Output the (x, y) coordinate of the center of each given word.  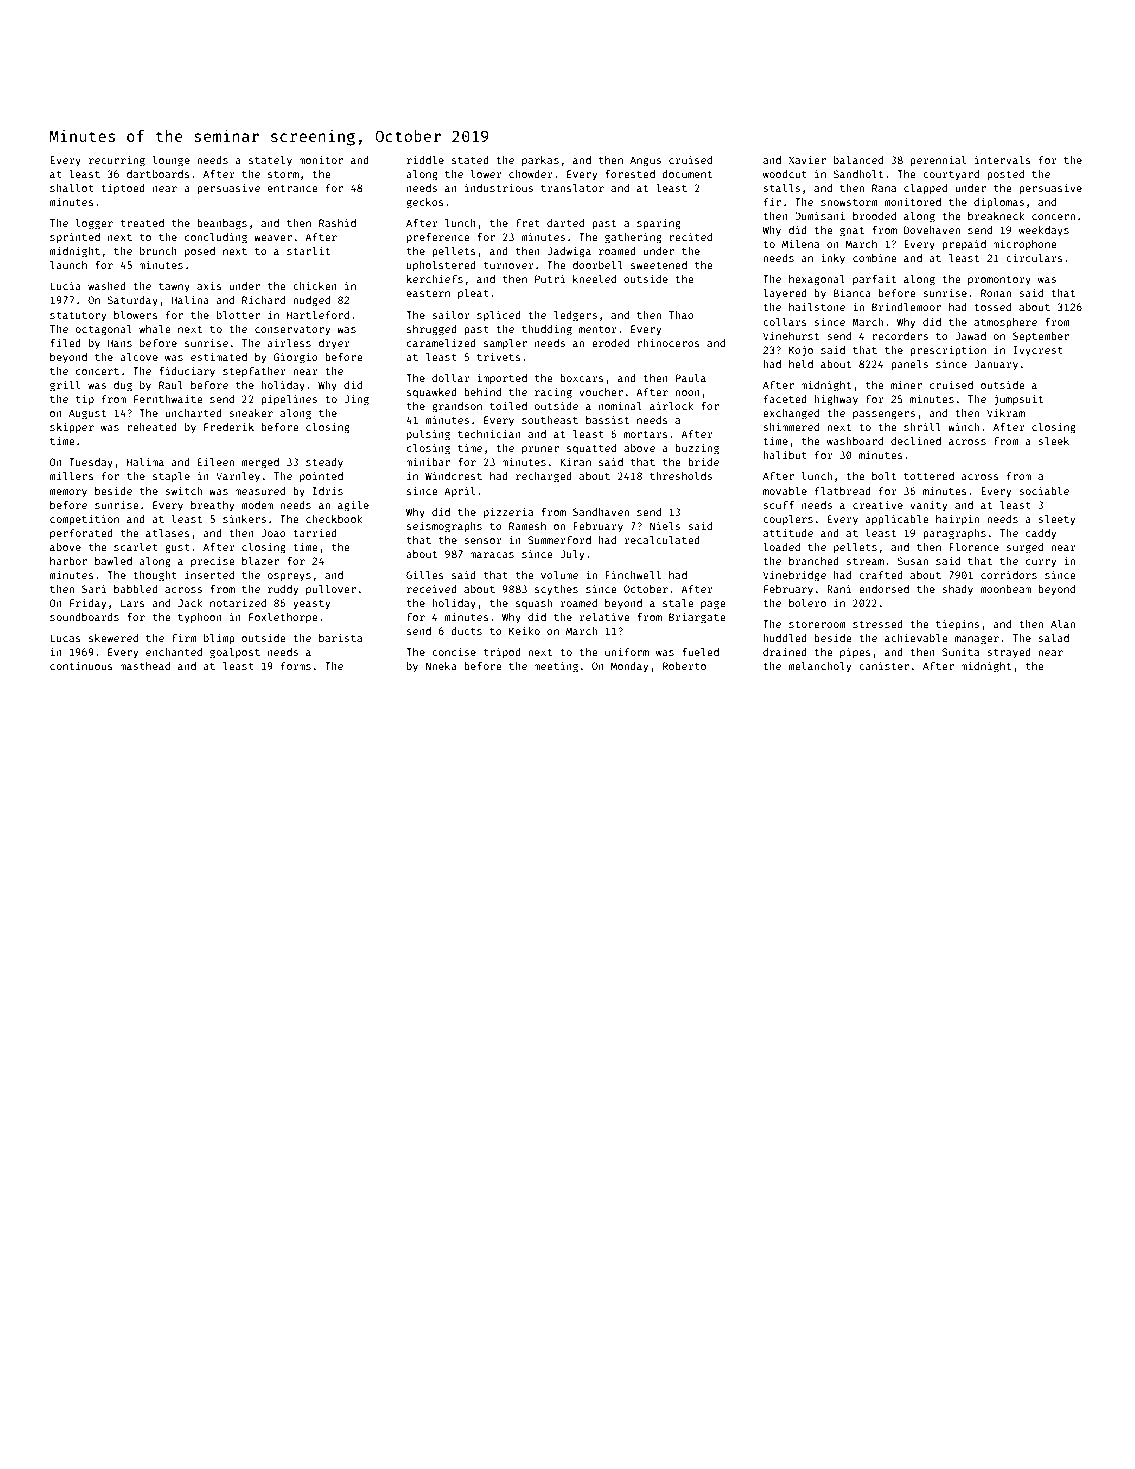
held (801, 364)
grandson (457, 407)
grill (65, 386)
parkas (540, 161)
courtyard (951, 175)
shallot (72, 188)
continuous (81, 666)
